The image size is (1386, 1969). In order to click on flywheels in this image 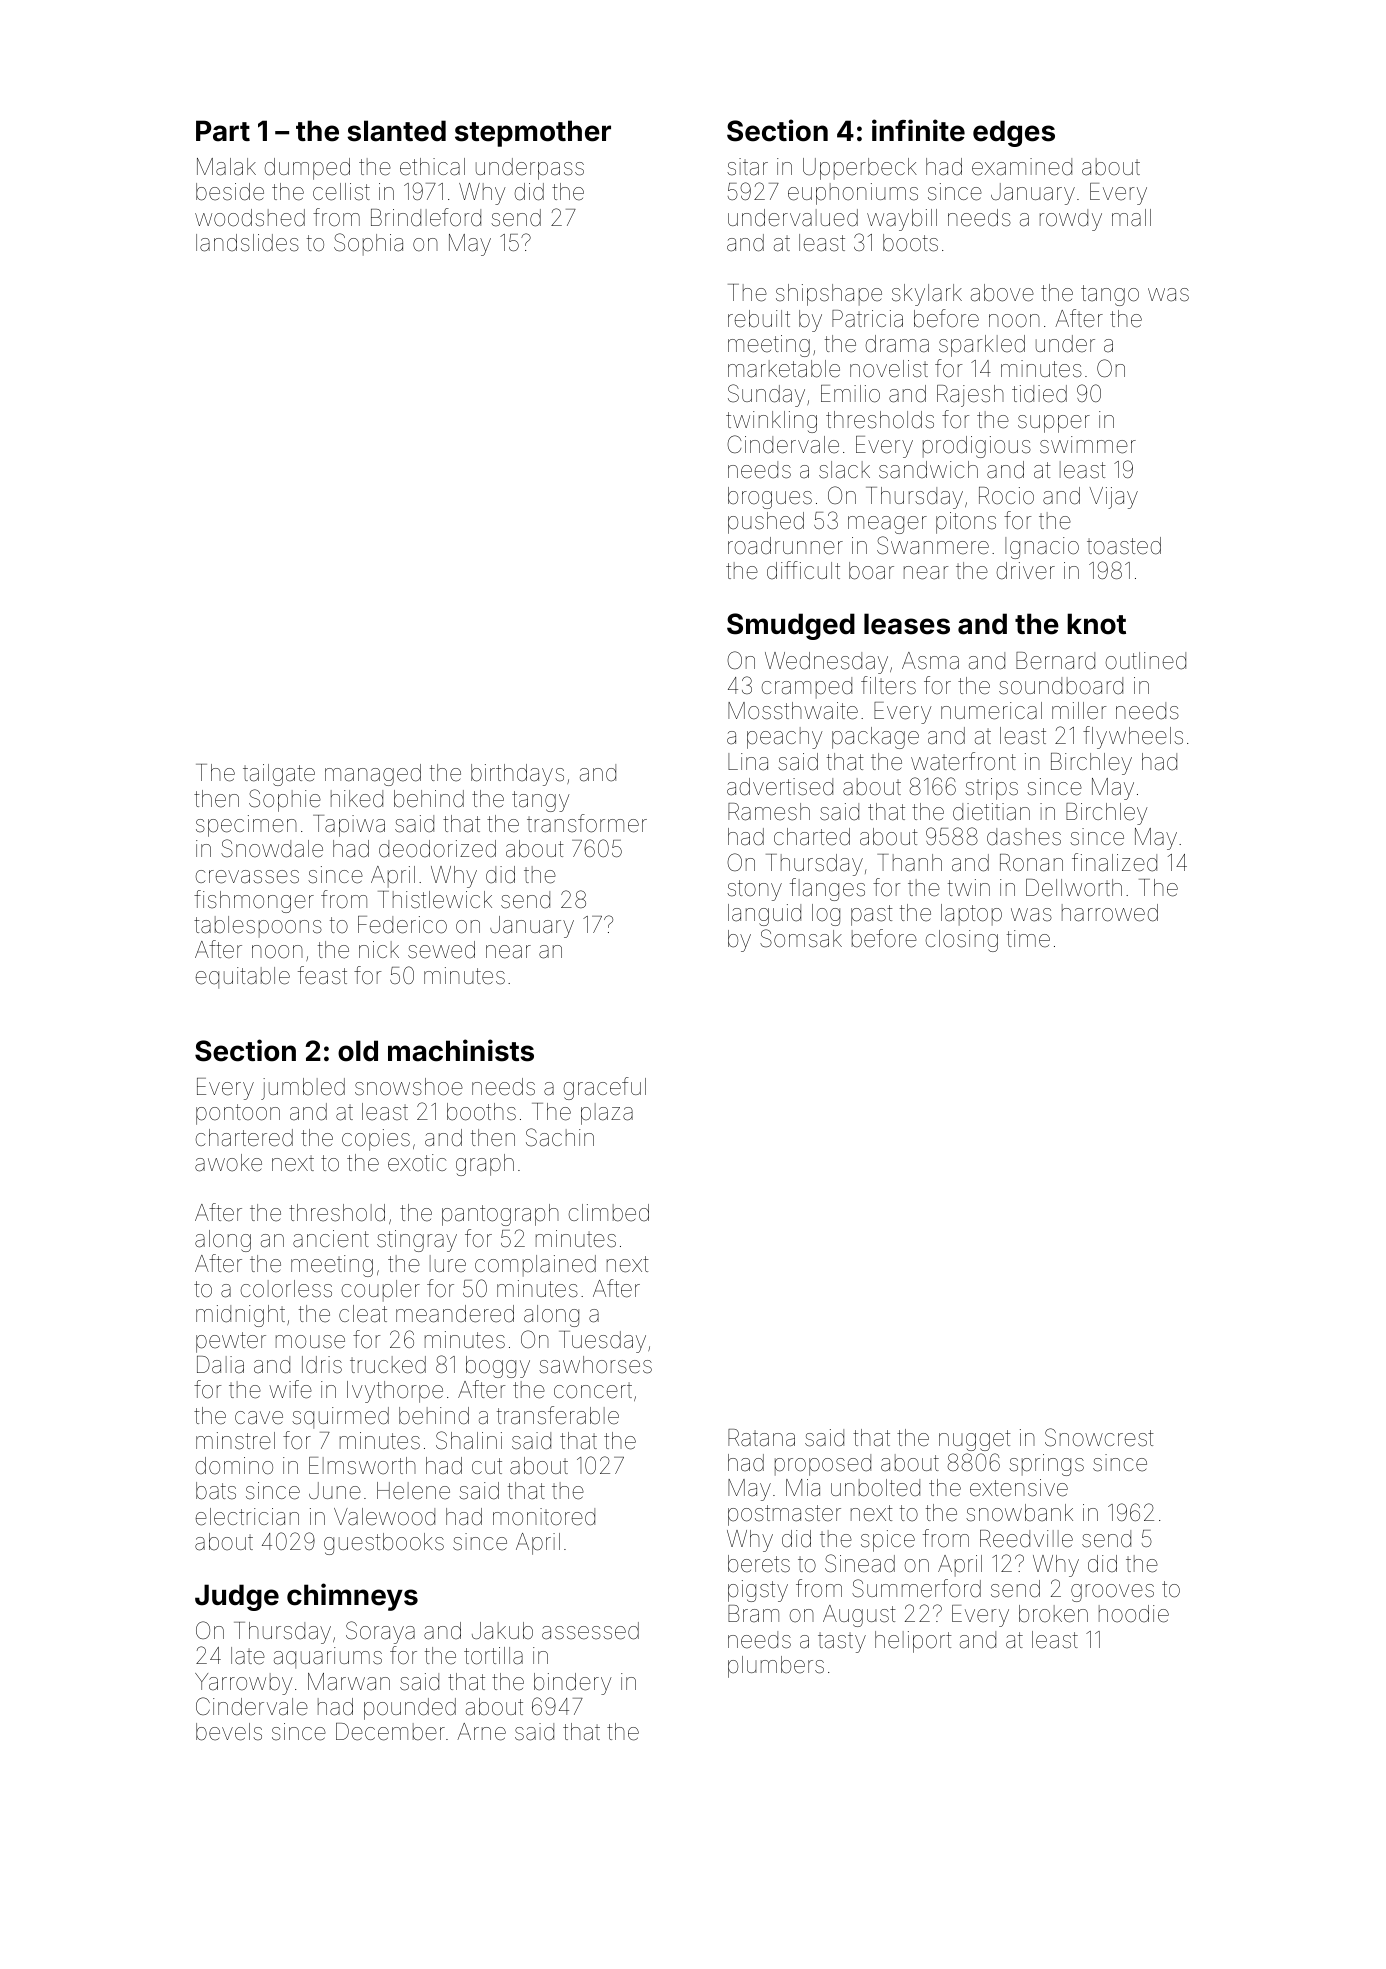, I will do `click(1133, 737)`.
